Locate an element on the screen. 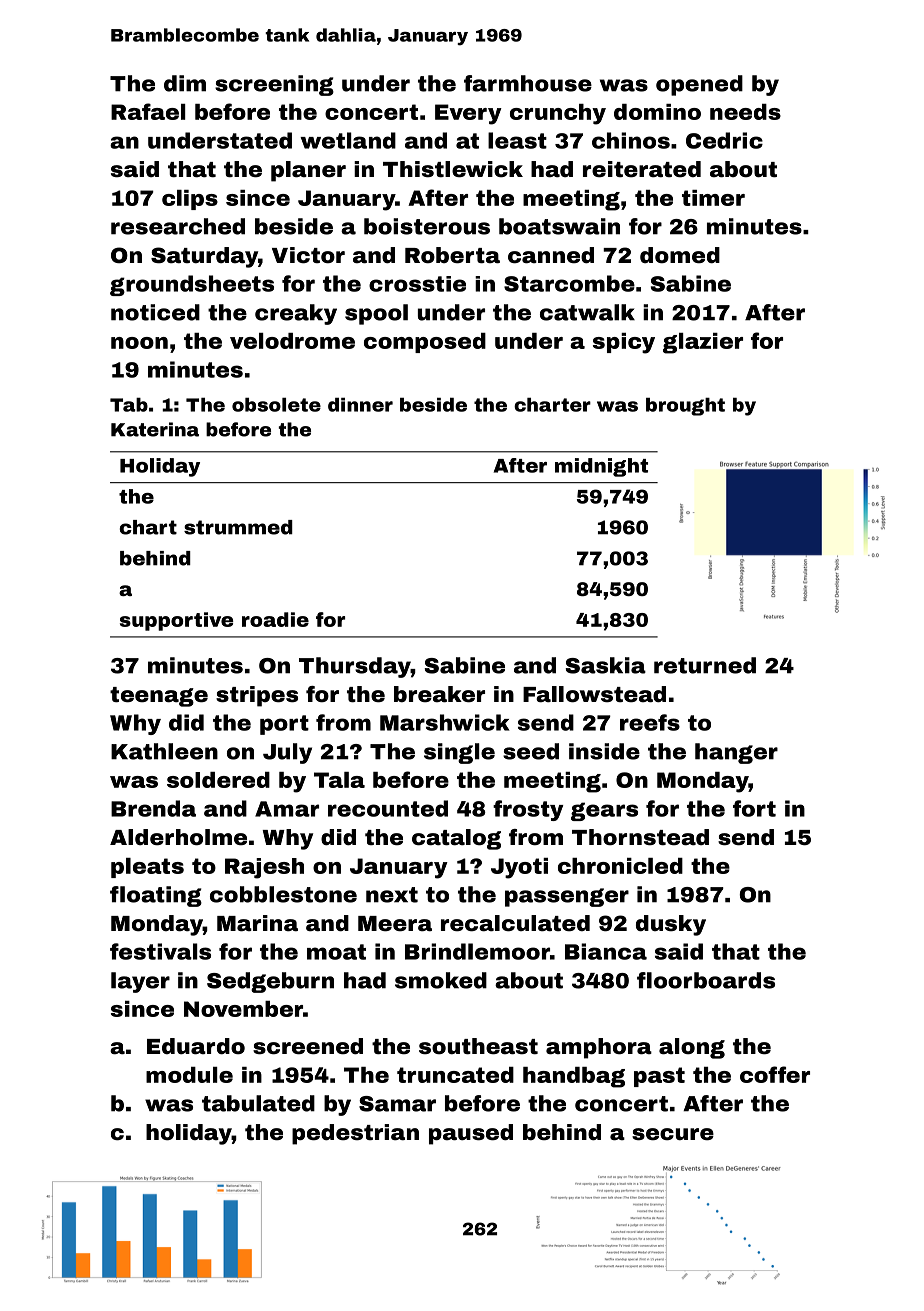 This screenshot has width=924, height=1311. pedestrian is located at coordinates (355, 1134).
